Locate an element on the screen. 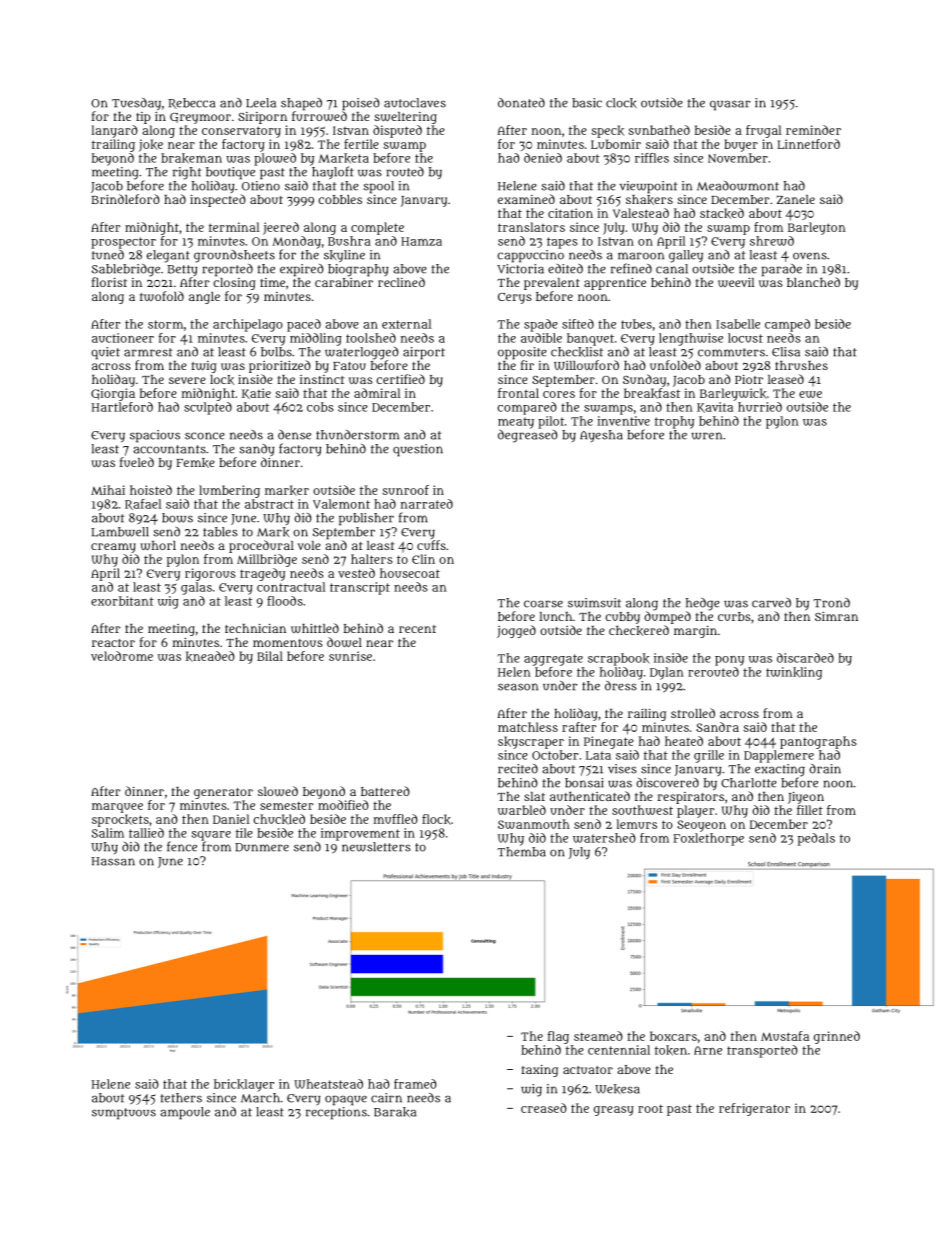 The height and width of the screenshot is (1233, 952). sumptuous is located at coordinates (124, 1114).
